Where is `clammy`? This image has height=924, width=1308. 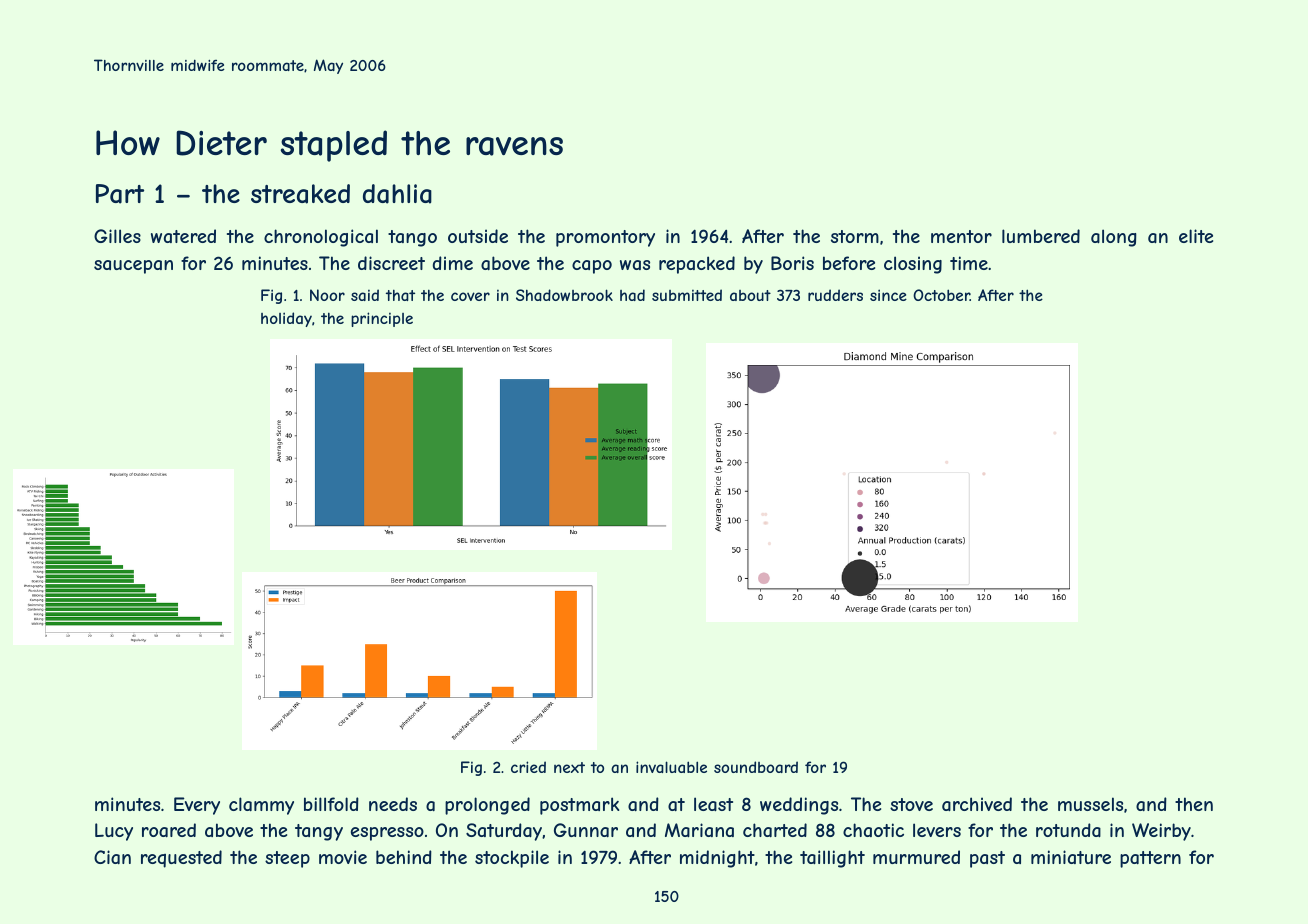 clammy is located at coordinates (261, 806).
